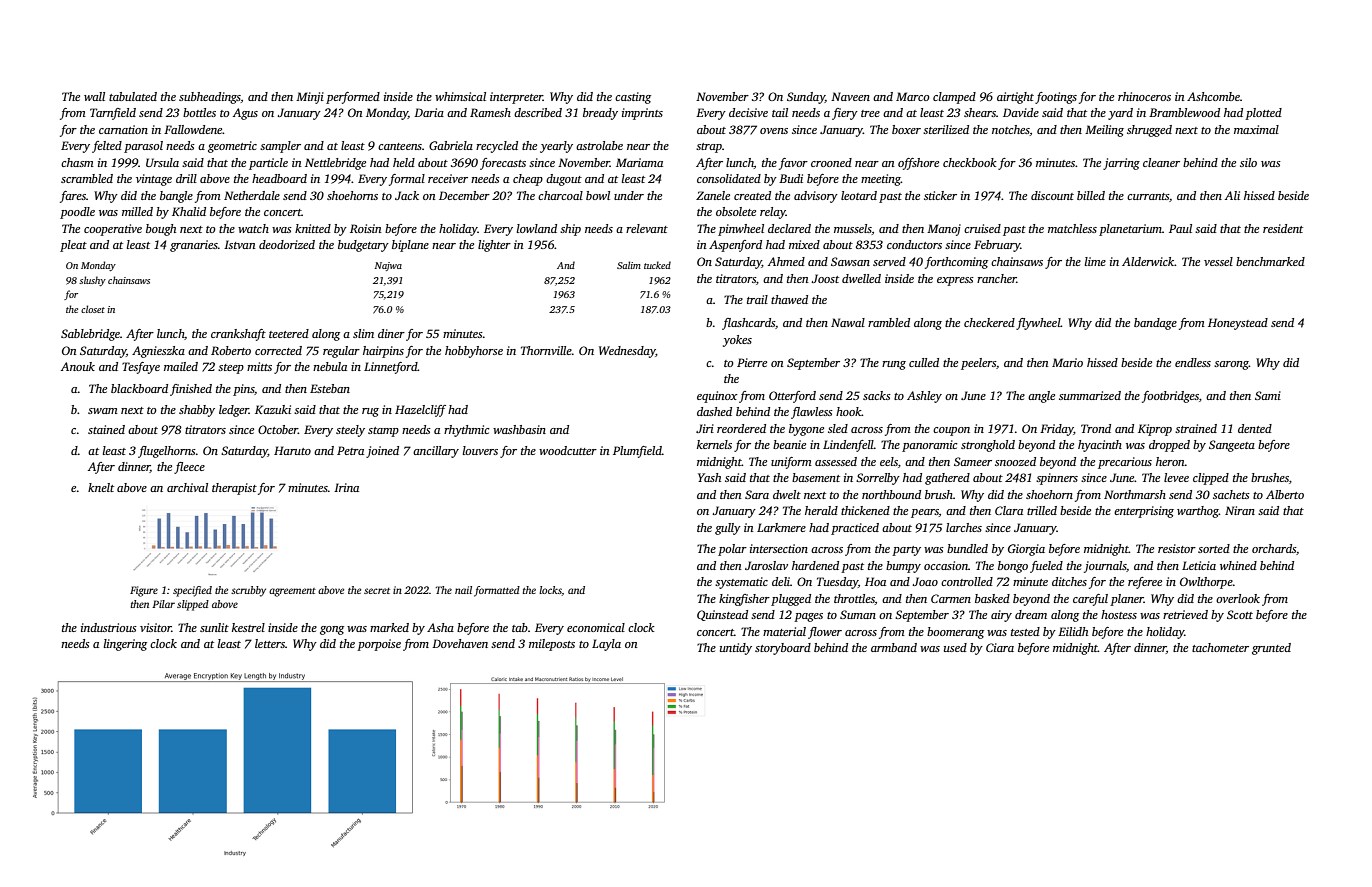 The image size is (1372, 887). I want to click on ledger, so click(234, 411).
